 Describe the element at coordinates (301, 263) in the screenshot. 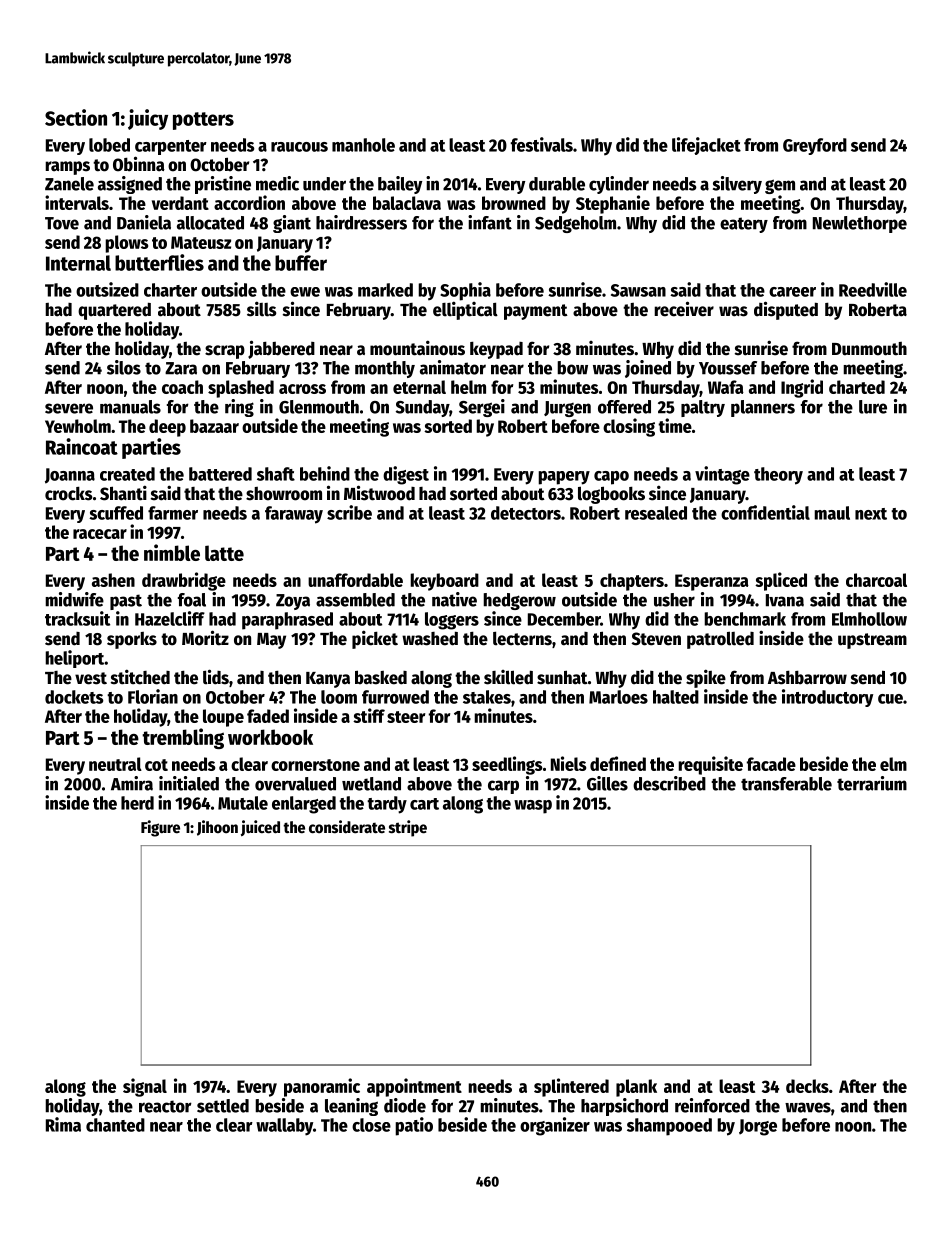

I see `buffer` at that location.
